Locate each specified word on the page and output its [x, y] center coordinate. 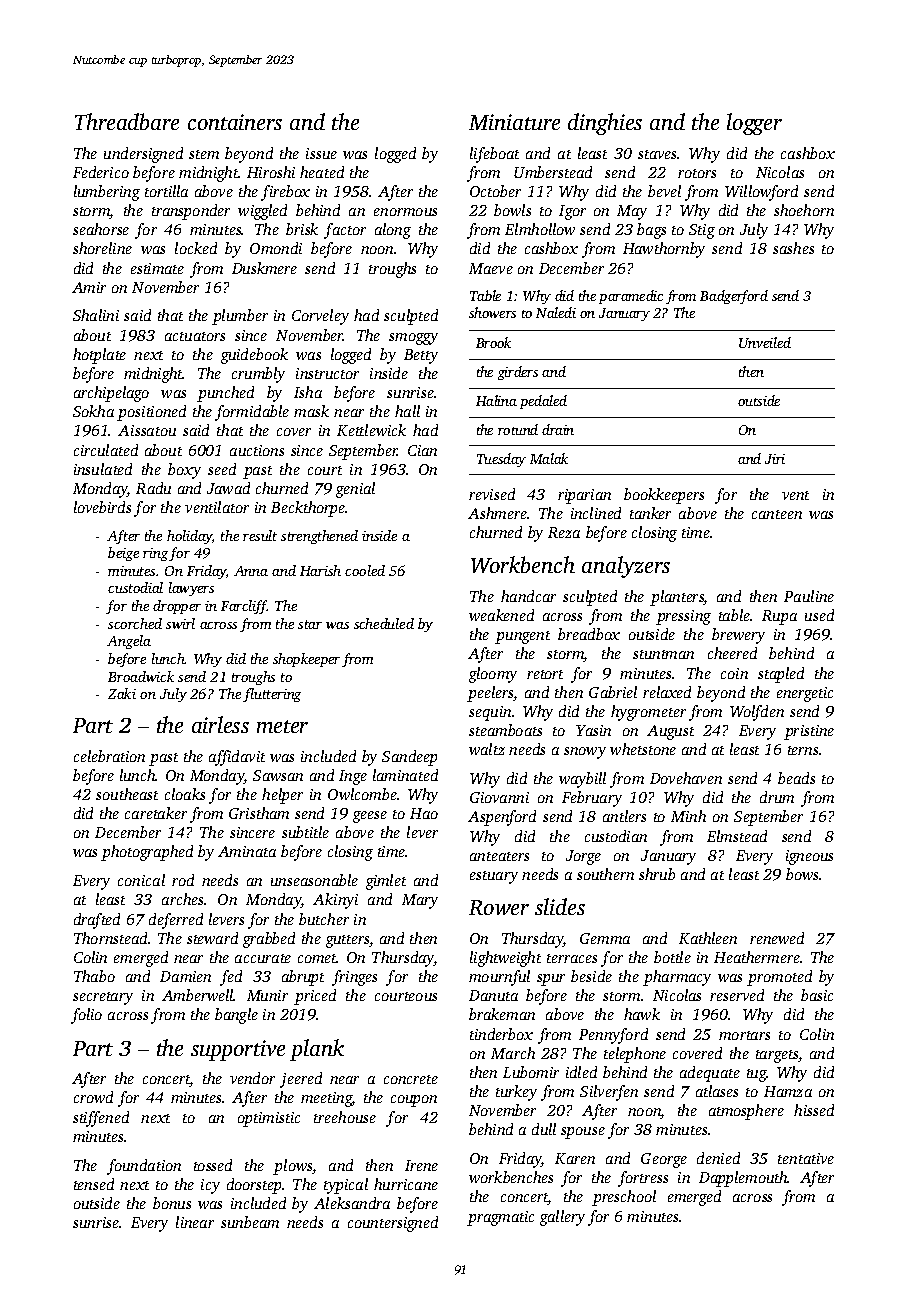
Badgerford [734, 297]
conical [141, 880]
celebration [109, 756]
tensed [94, 1184]
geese [370, 817]
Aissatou [147, 430]
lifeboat [494, 155]
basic [817, 995]
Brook [493, 342]
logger [754, 124]
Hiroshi [271, 172]
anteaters [499, 856]
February [592, 799]
